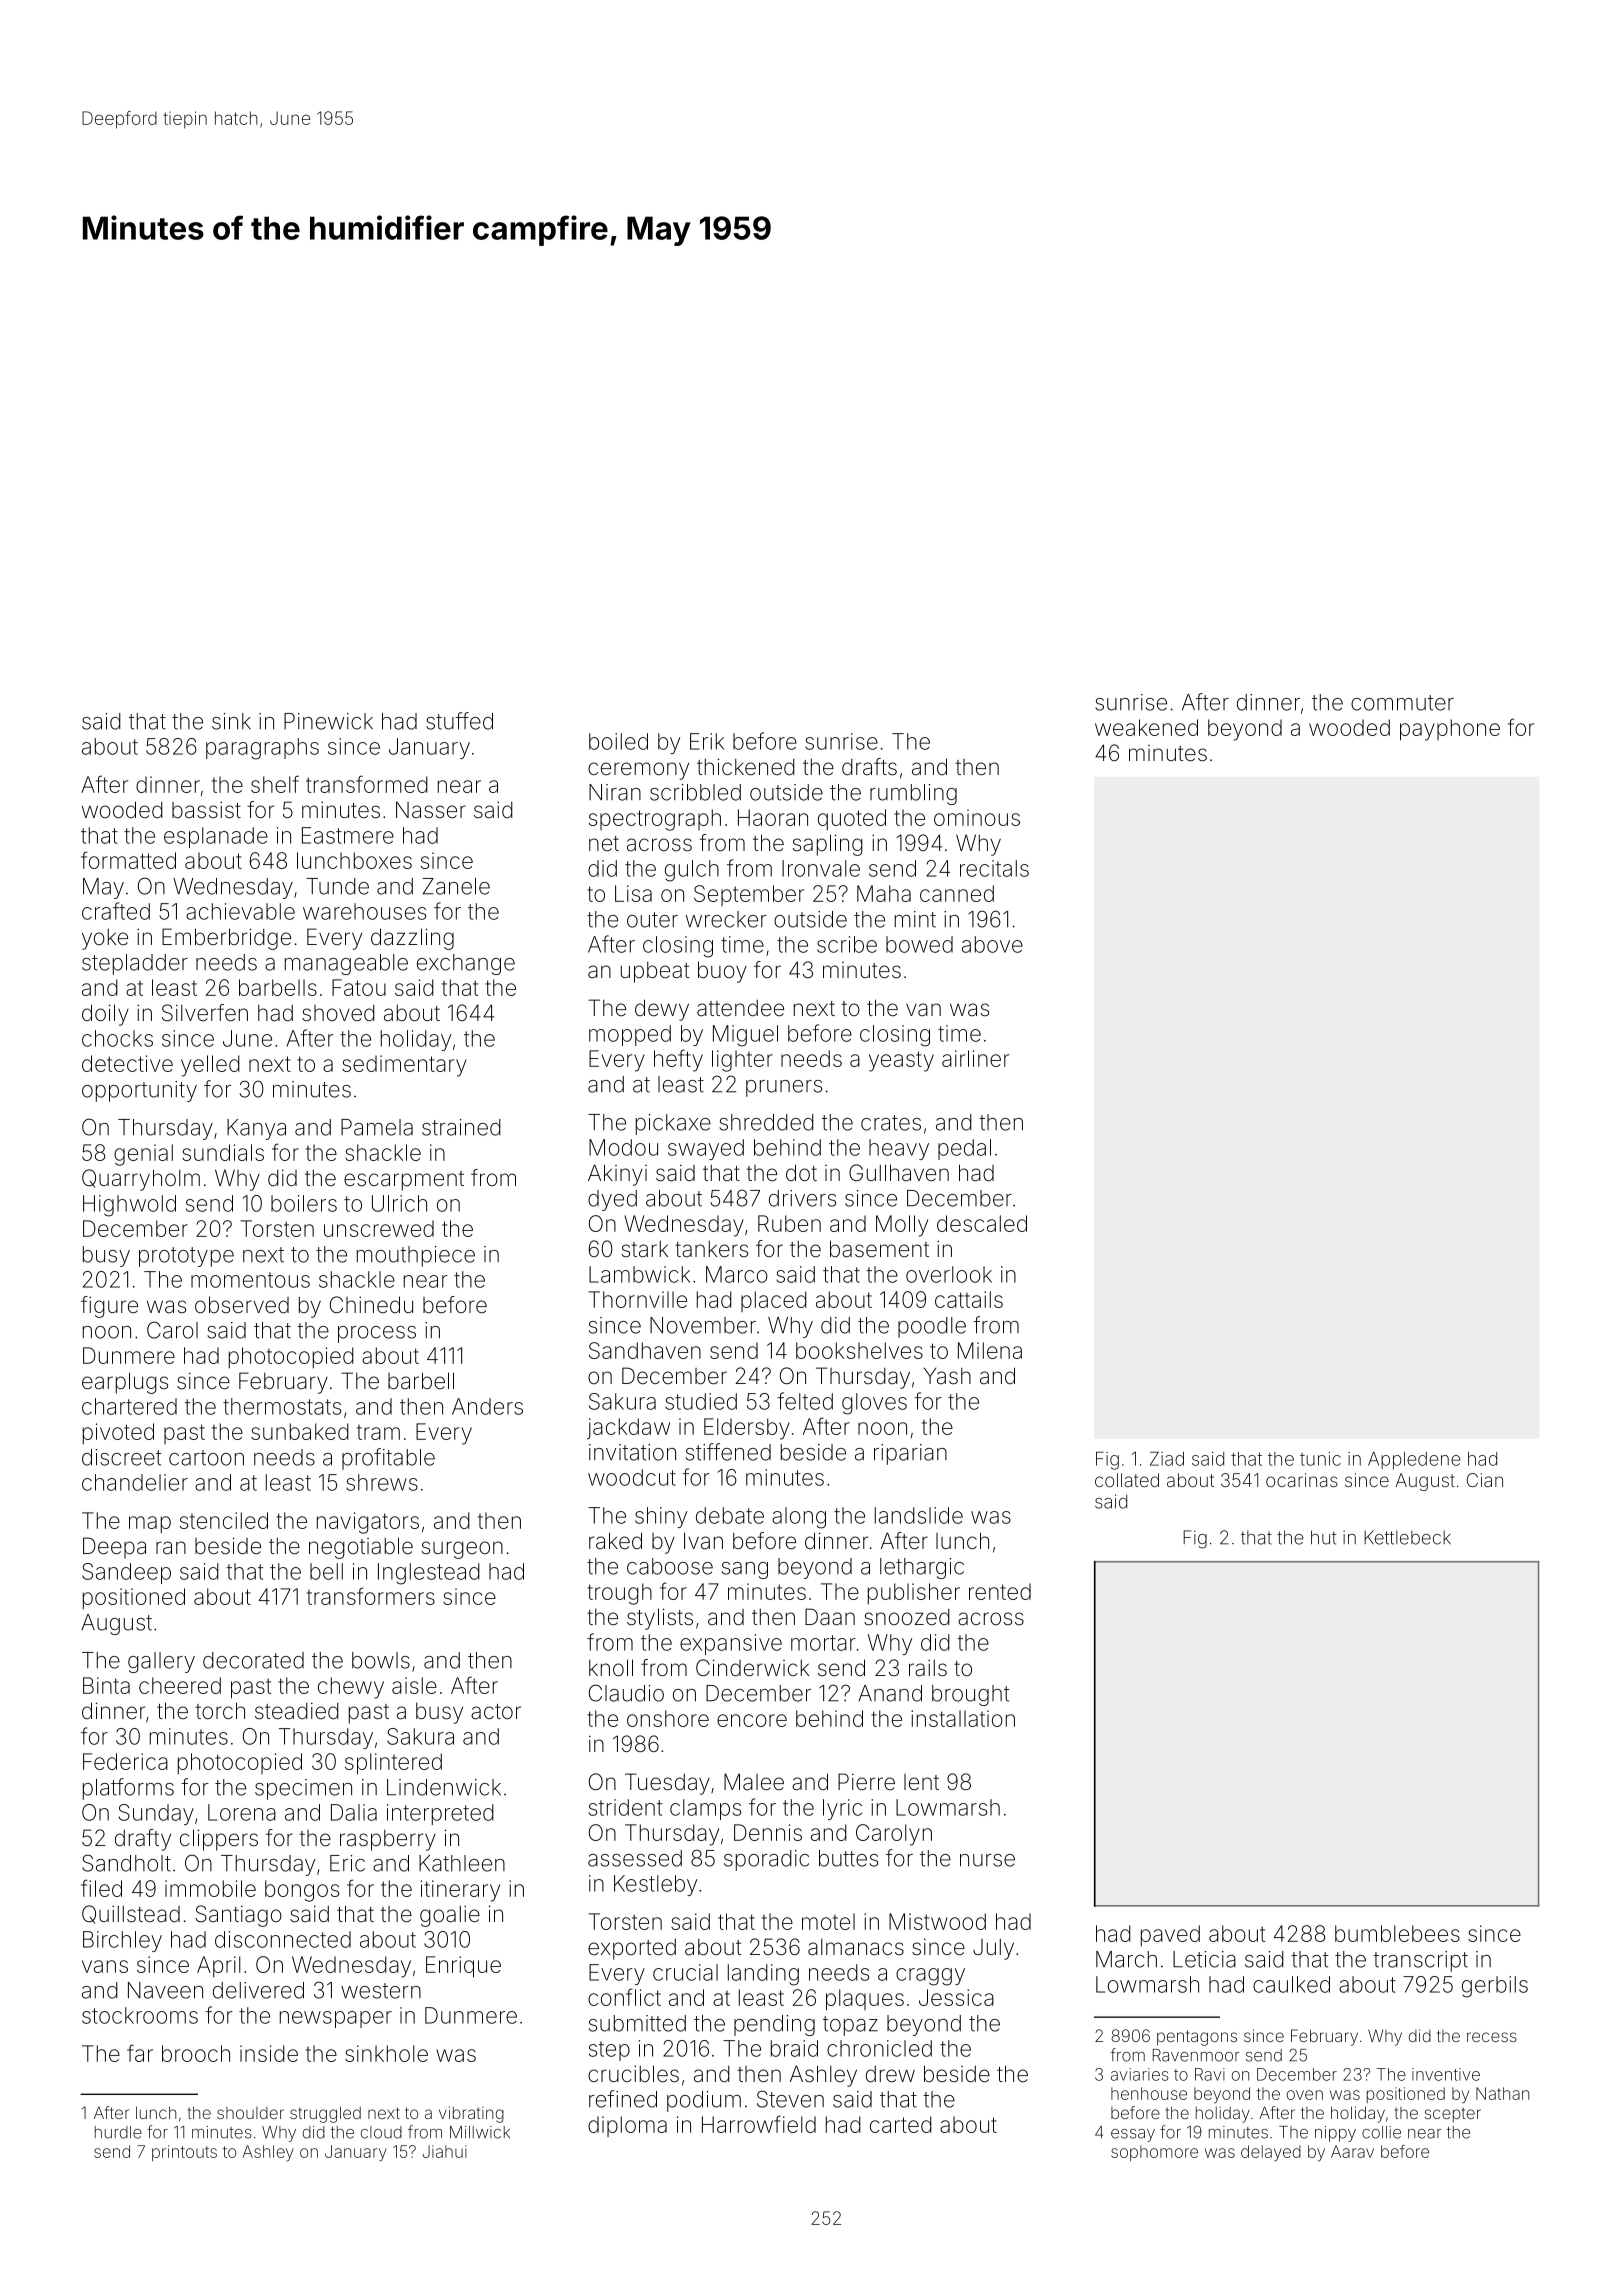 This image has height=2292, width=1620. I want to click on Pinewick, so click(328, 721).
